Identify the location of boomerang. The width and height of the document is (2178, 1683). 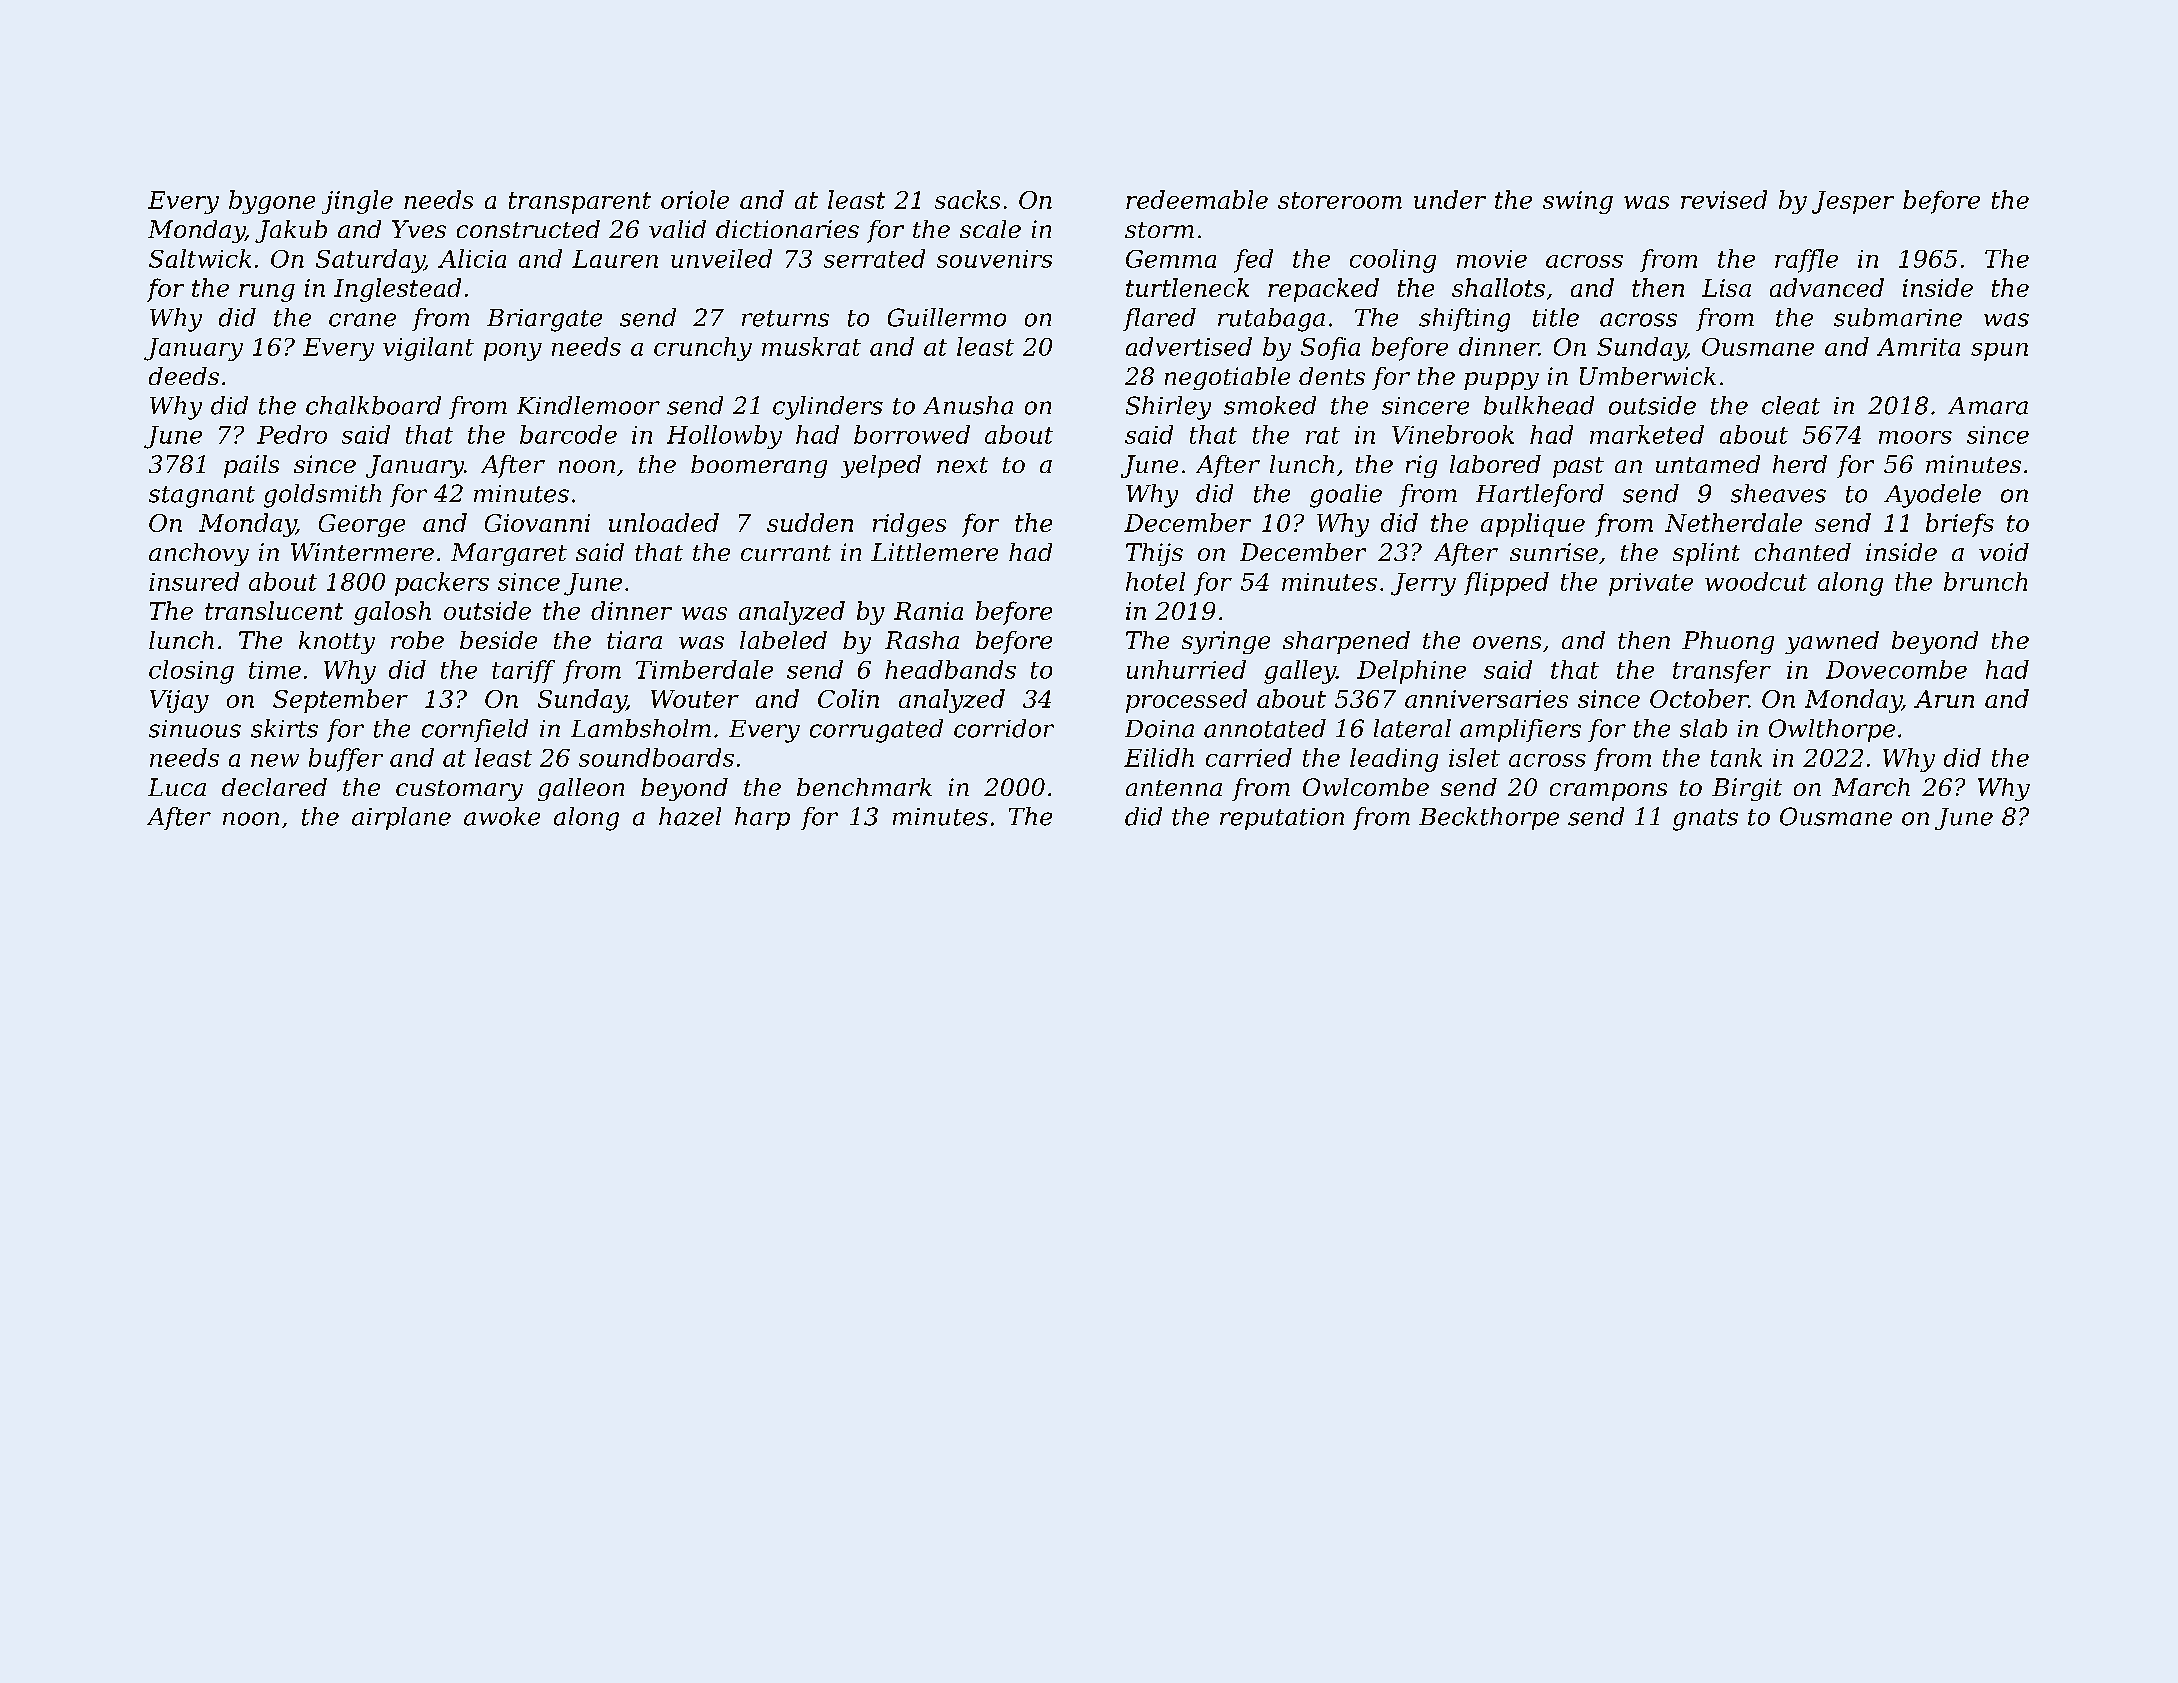
(759, 466).
